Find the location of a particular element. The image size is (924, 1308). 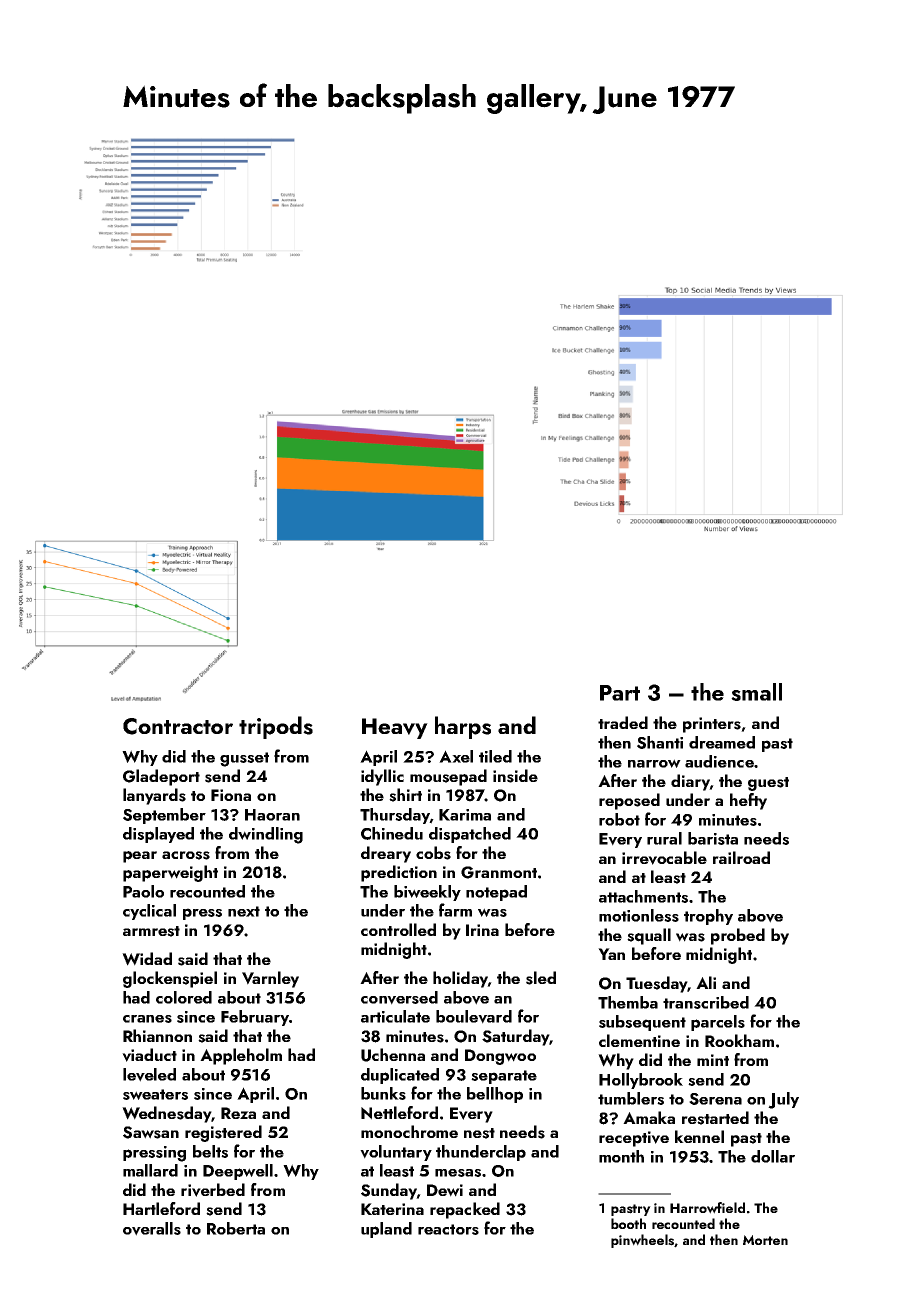

guest is located at coordinates (768, 784).
